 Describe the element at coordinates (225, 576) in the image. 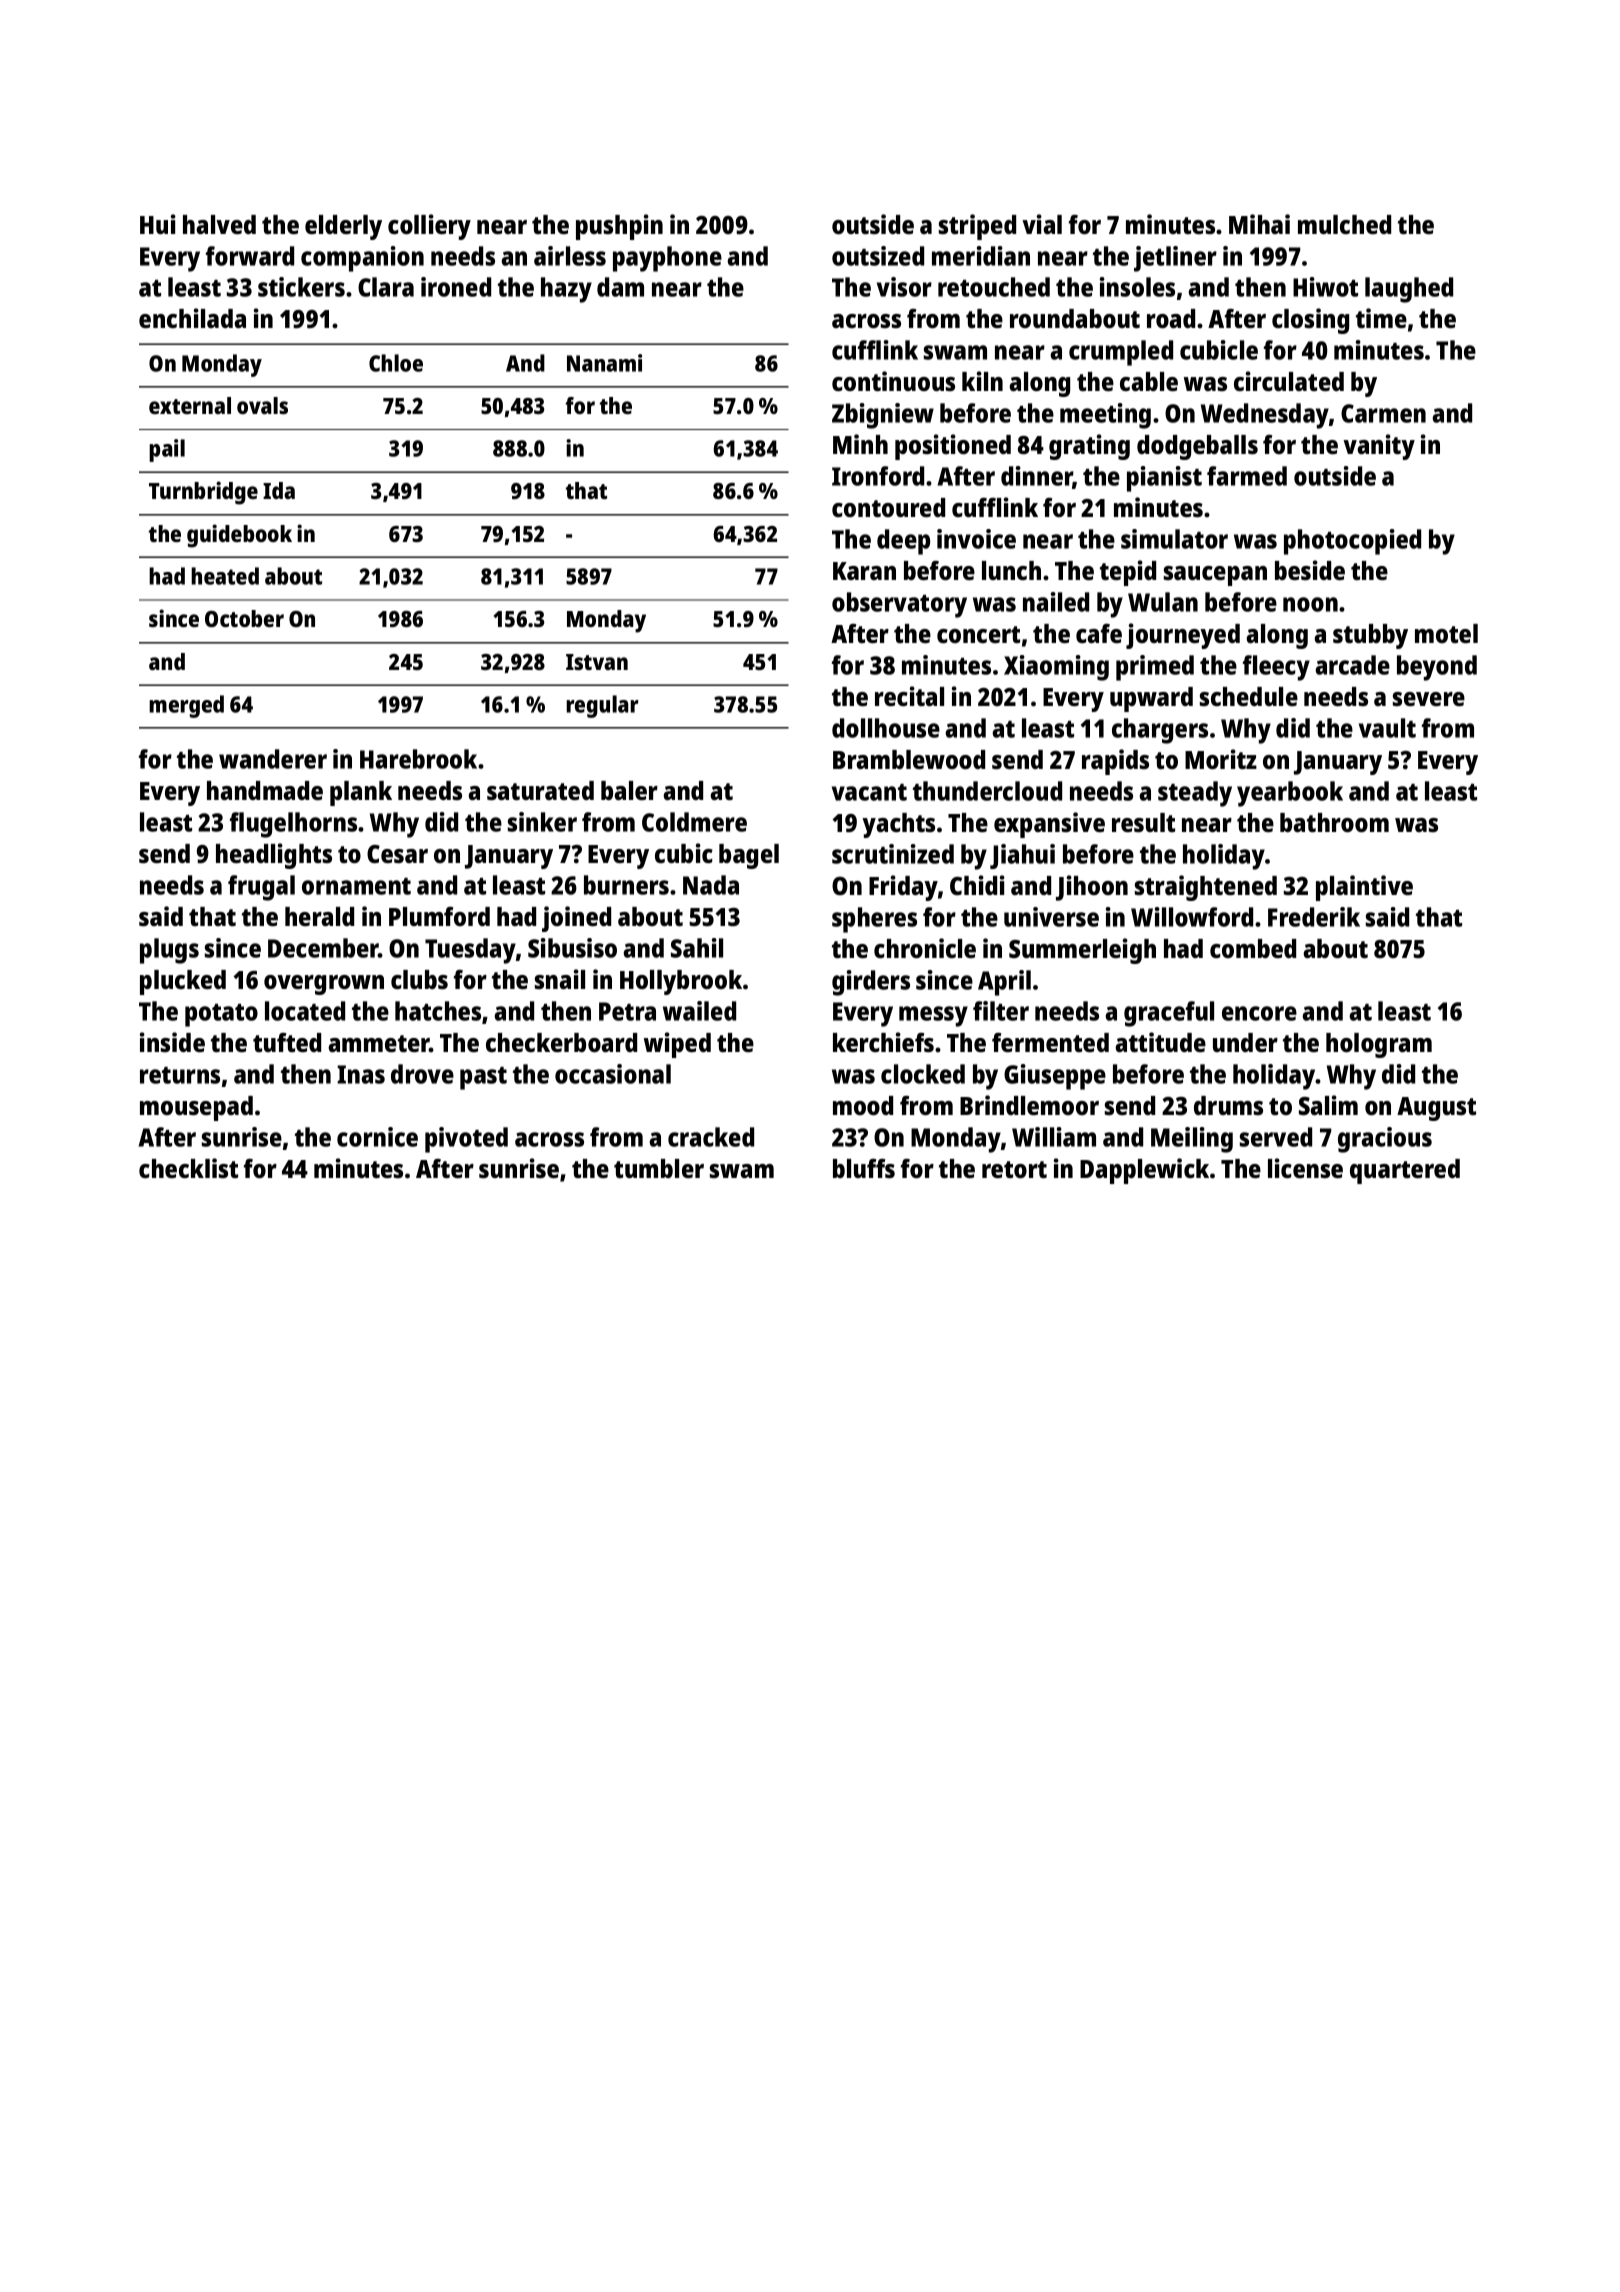

I see `heated` at that location.
